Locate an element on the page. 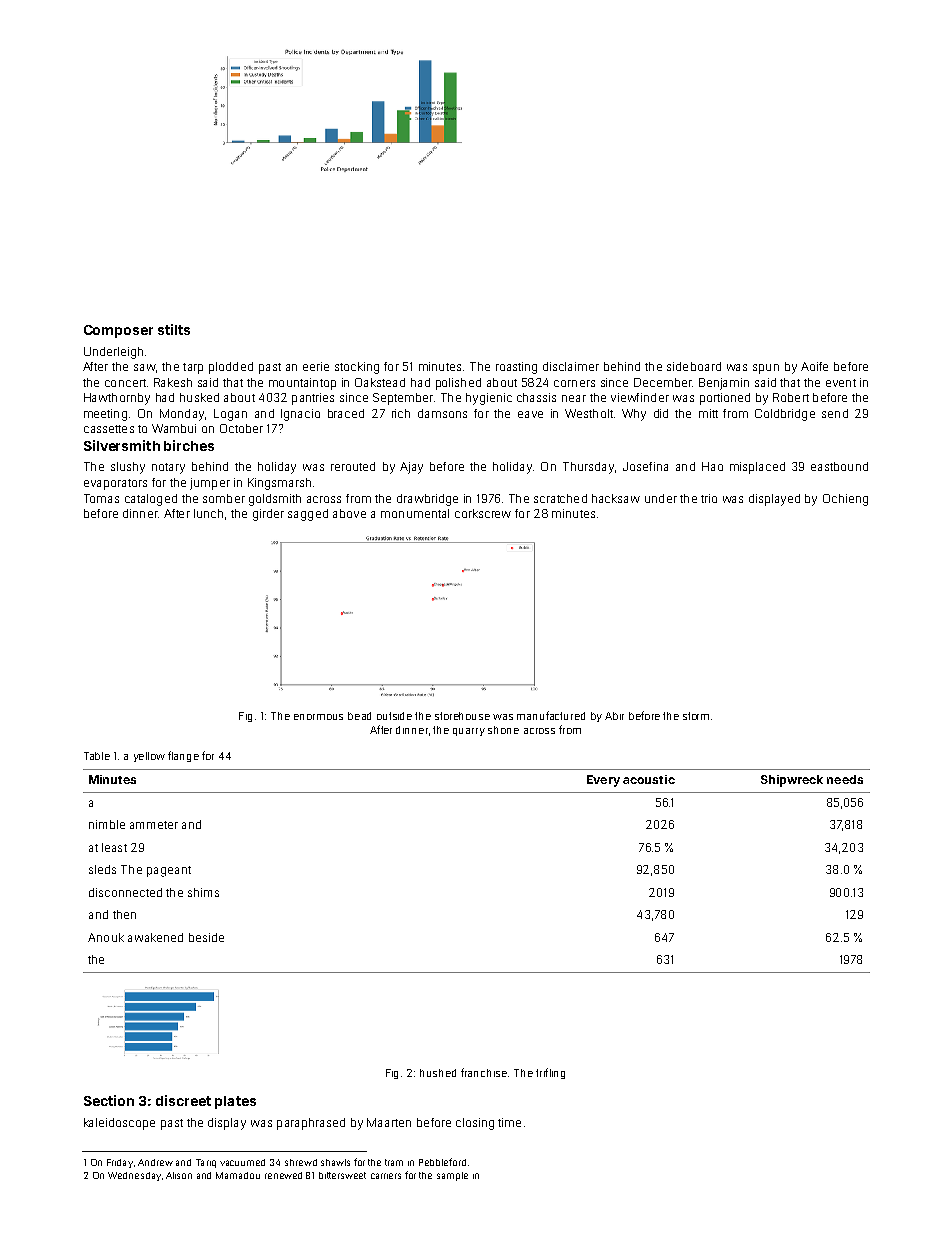  needs is located at coordinates (845, 779).
